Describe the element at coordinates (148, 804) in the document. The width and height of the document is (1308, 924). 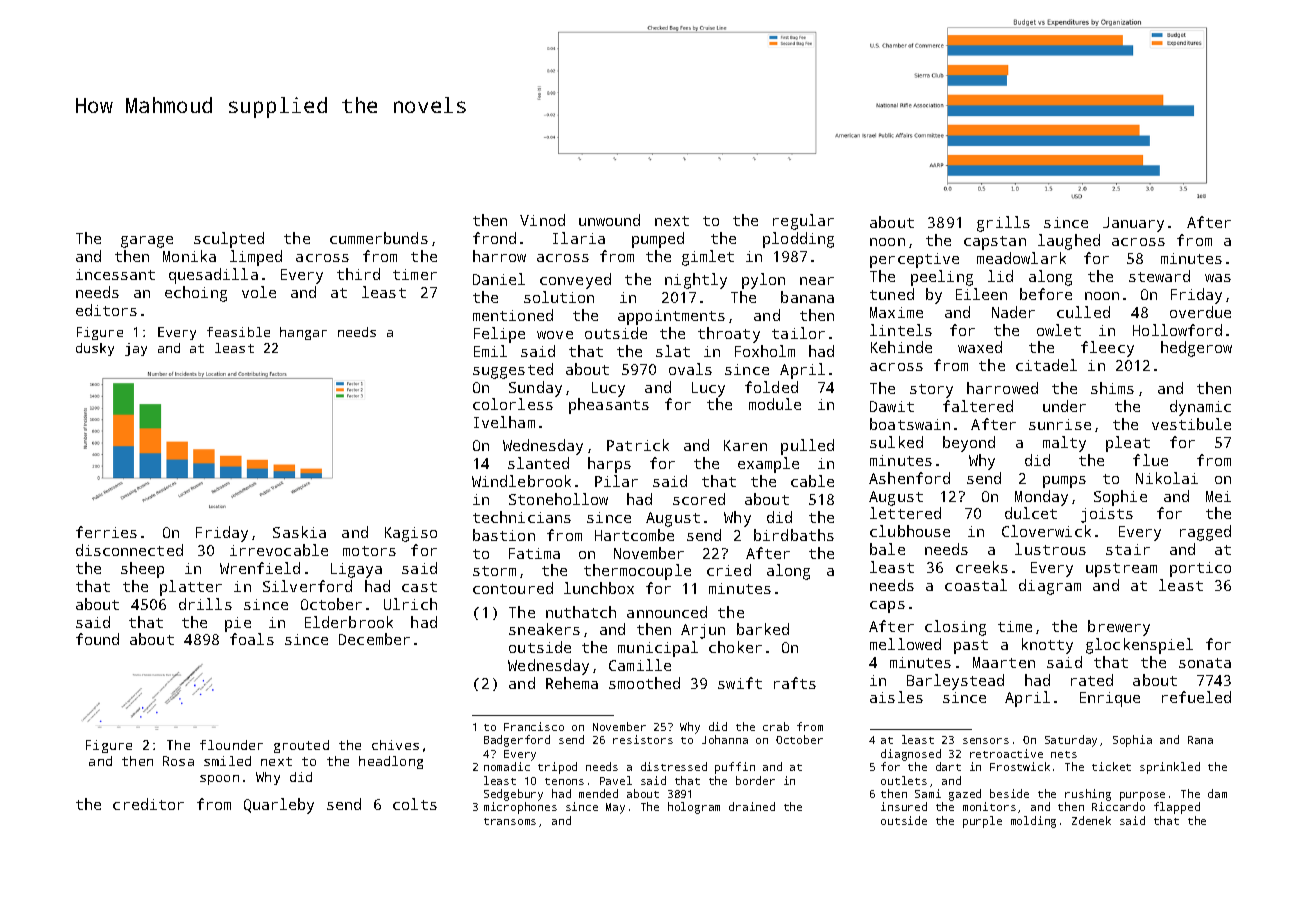
I see `creditor` at that location.
